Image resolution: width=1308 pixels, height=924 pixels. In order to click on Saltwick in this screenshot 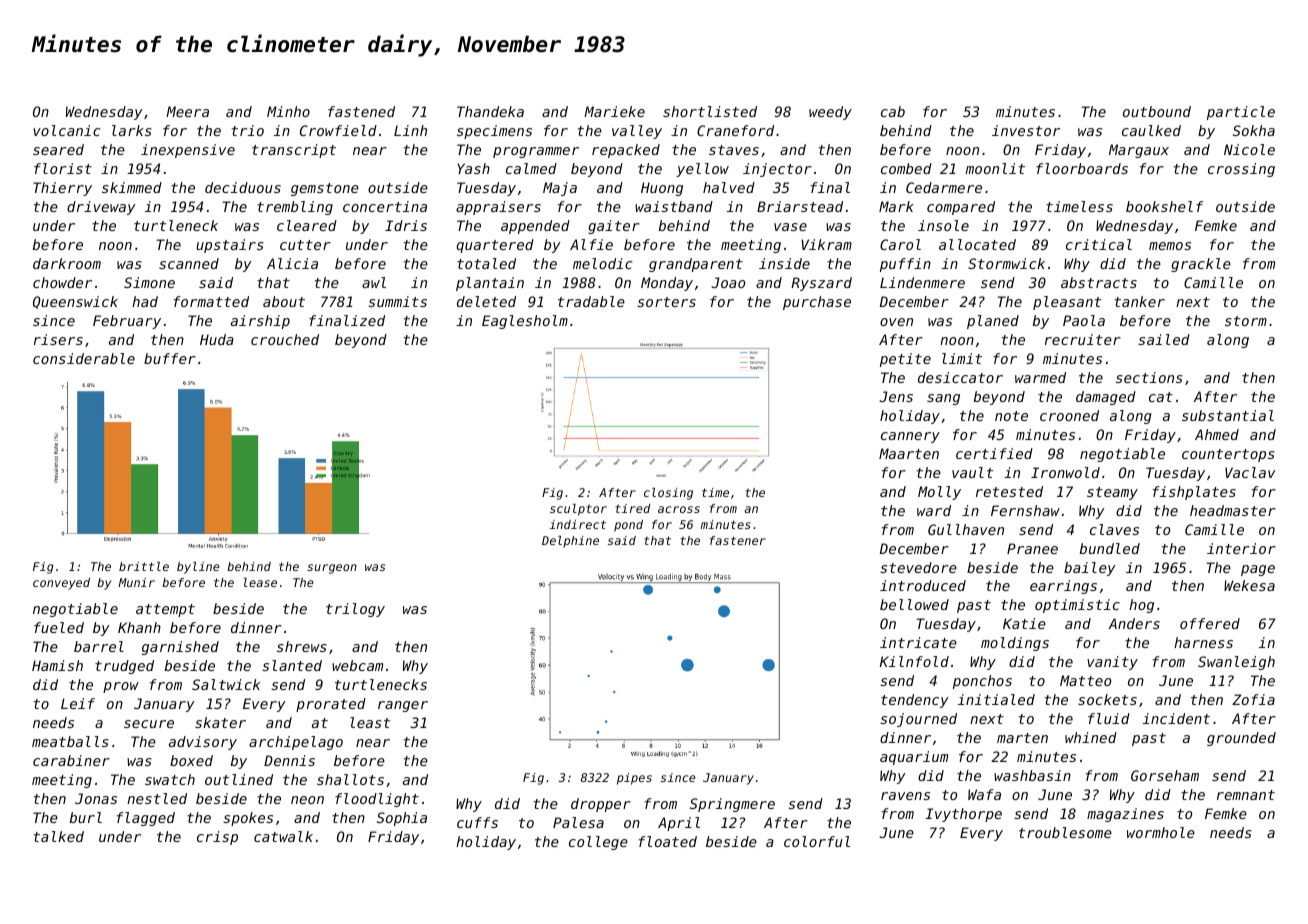, I will do `click(226, 684)`.
